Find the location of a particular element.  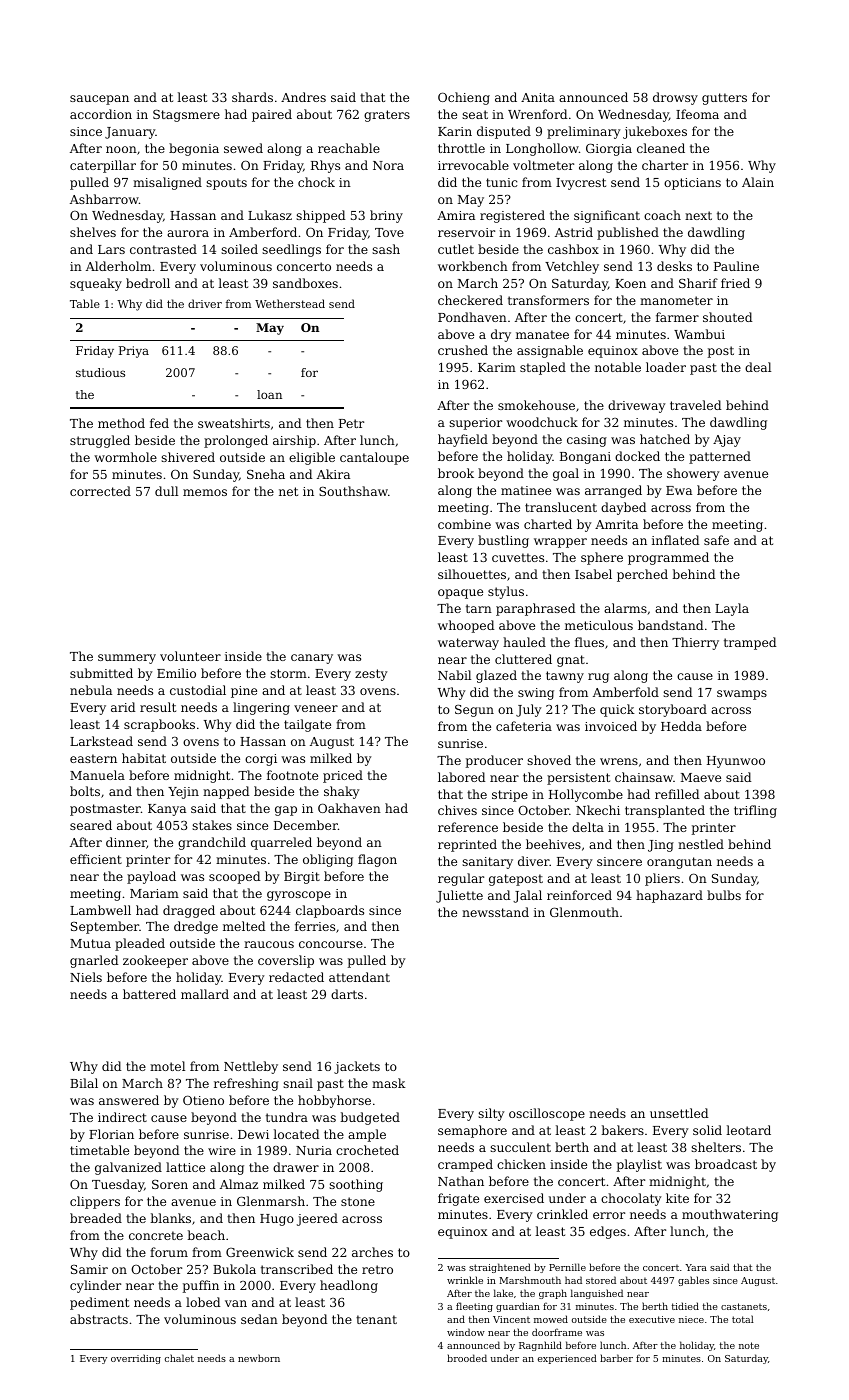

superior is located at coordinates (475, 424).
